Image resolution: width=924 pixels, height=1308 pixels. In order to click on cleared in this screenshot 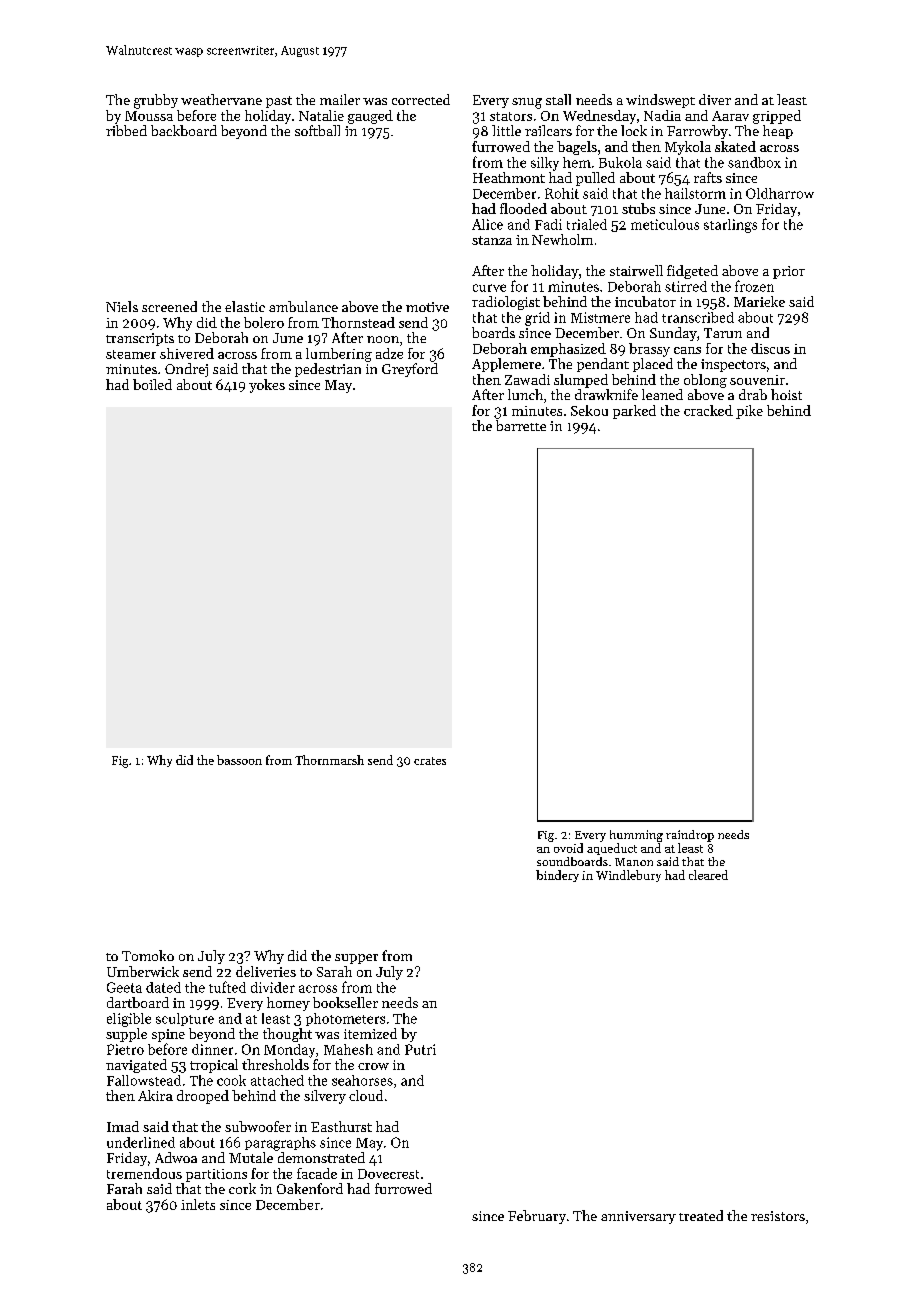, I will do `click(708, 875)`.
